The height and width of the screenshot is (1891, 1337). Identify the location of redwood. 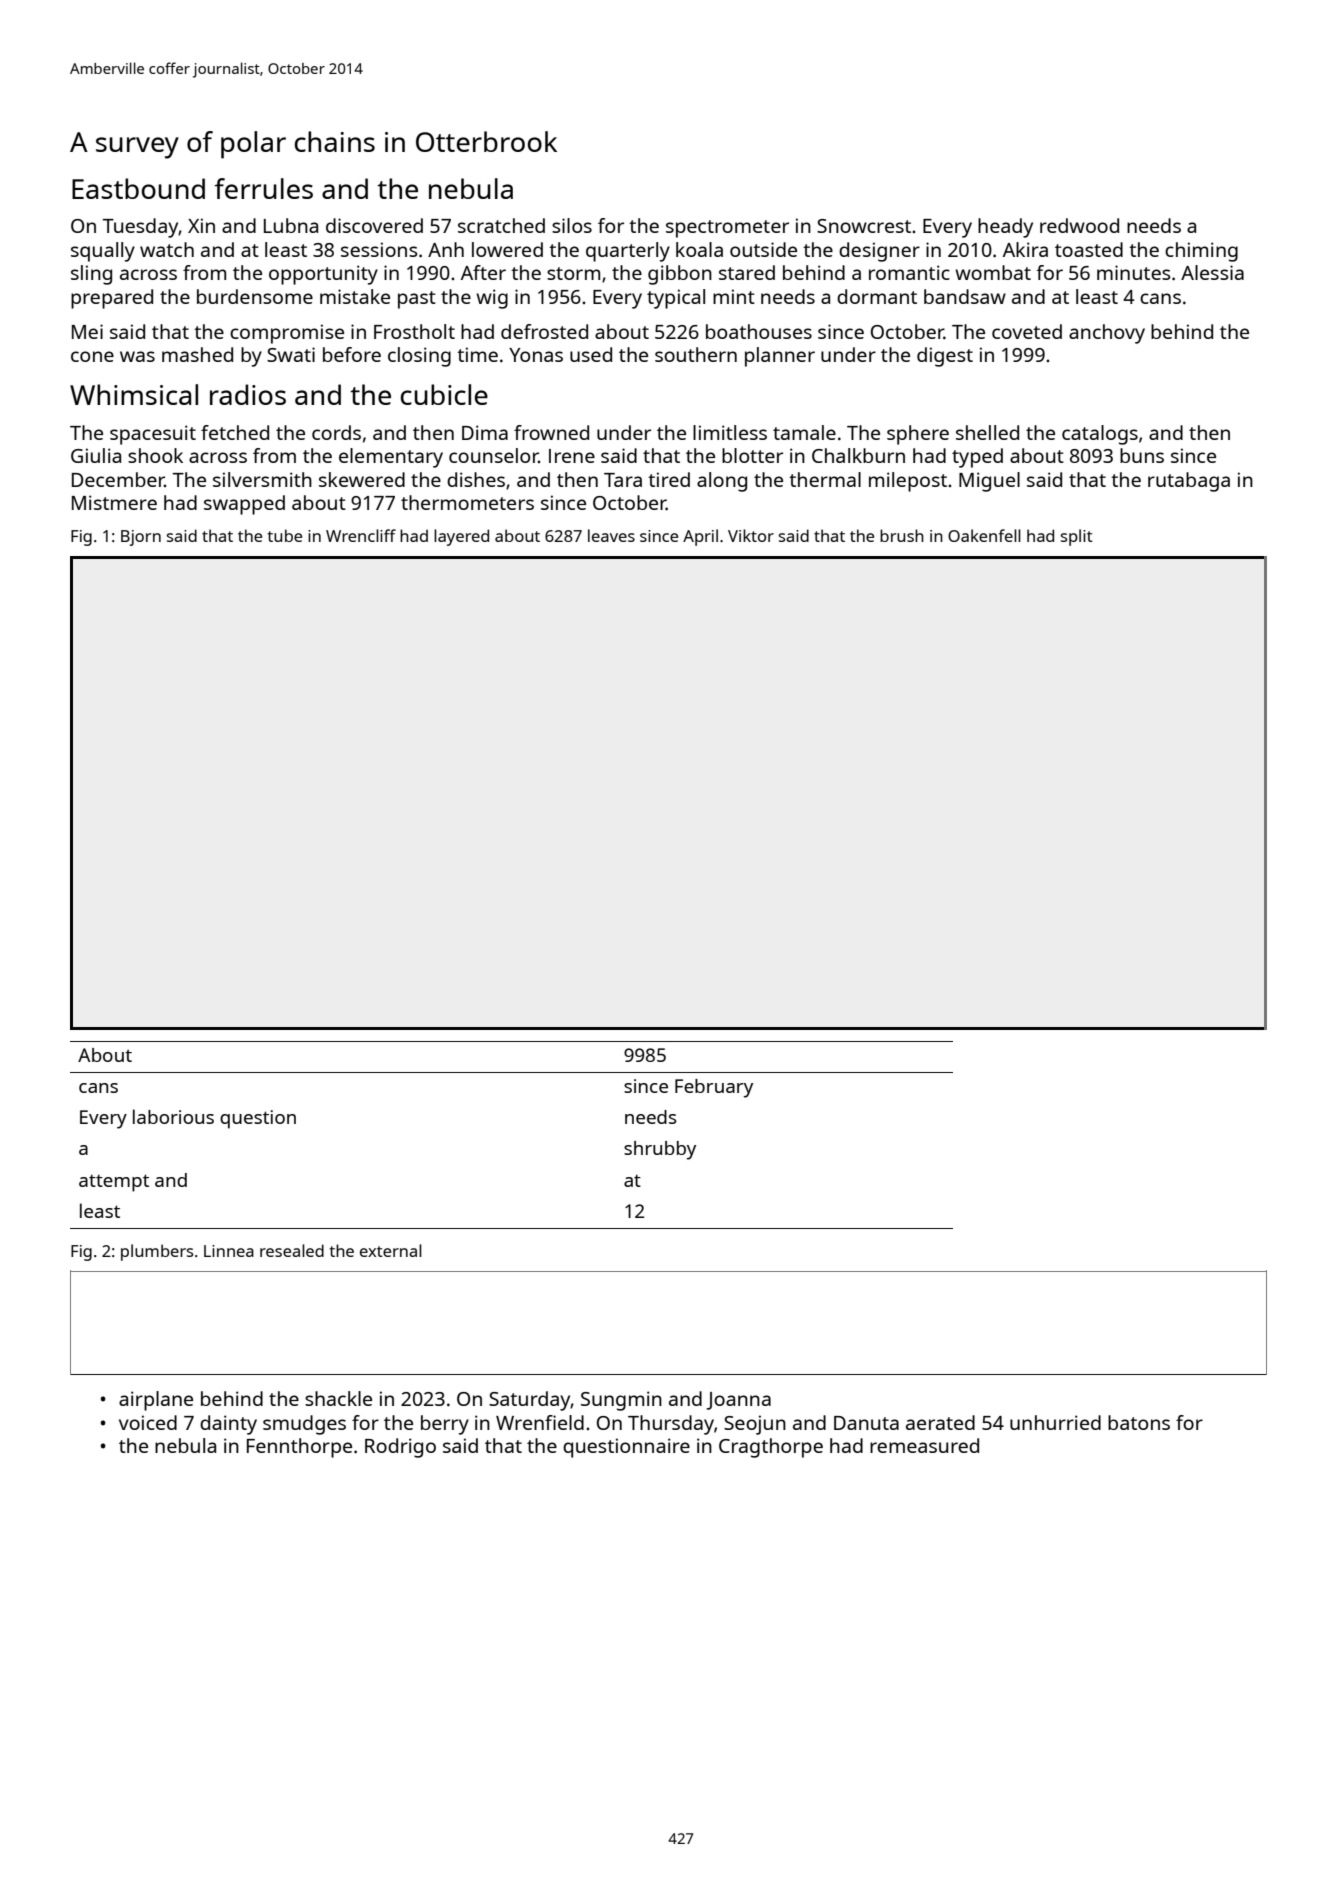
(1079, 225).
